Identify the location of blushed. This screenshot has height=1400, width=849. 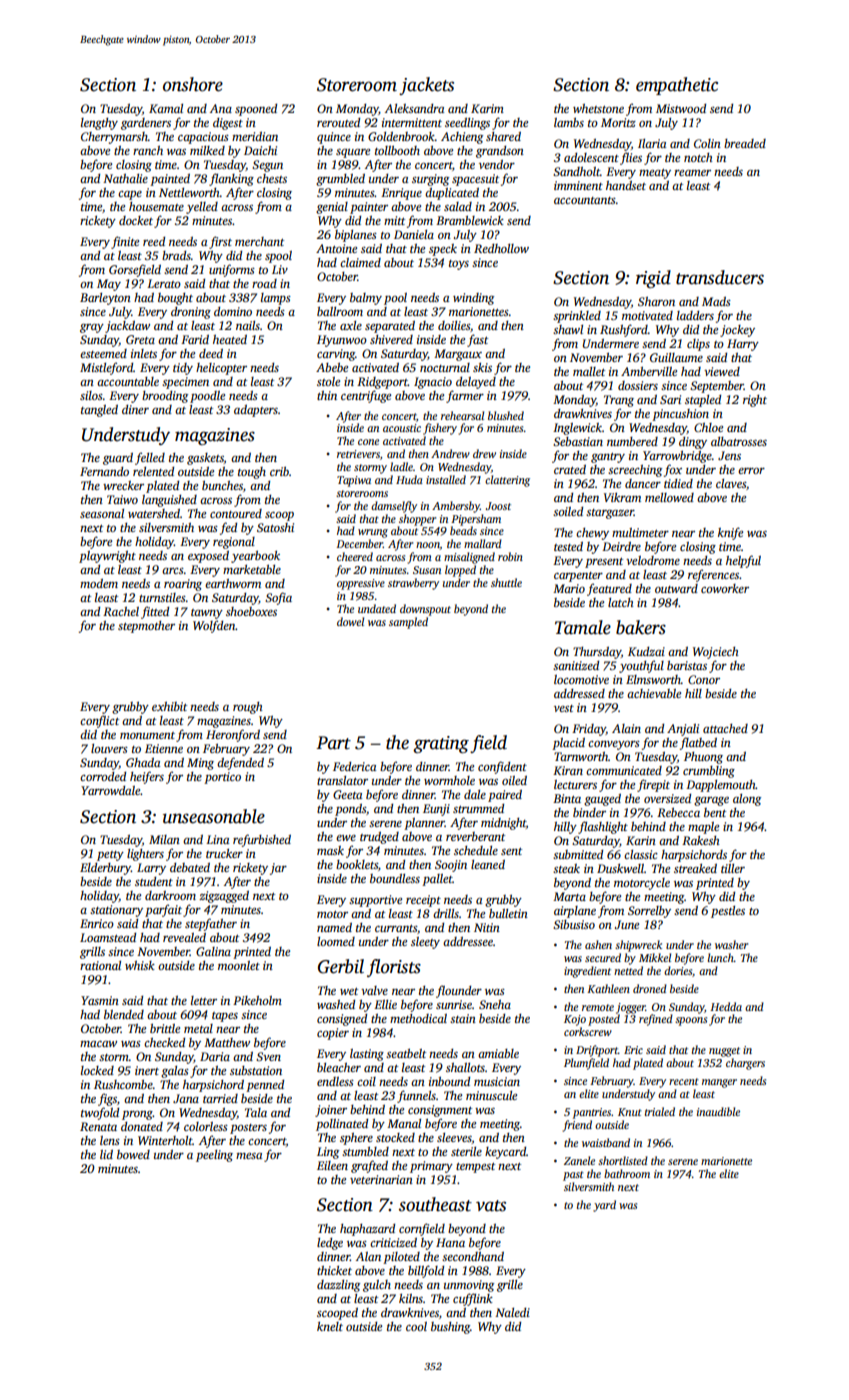
(506, 415).
